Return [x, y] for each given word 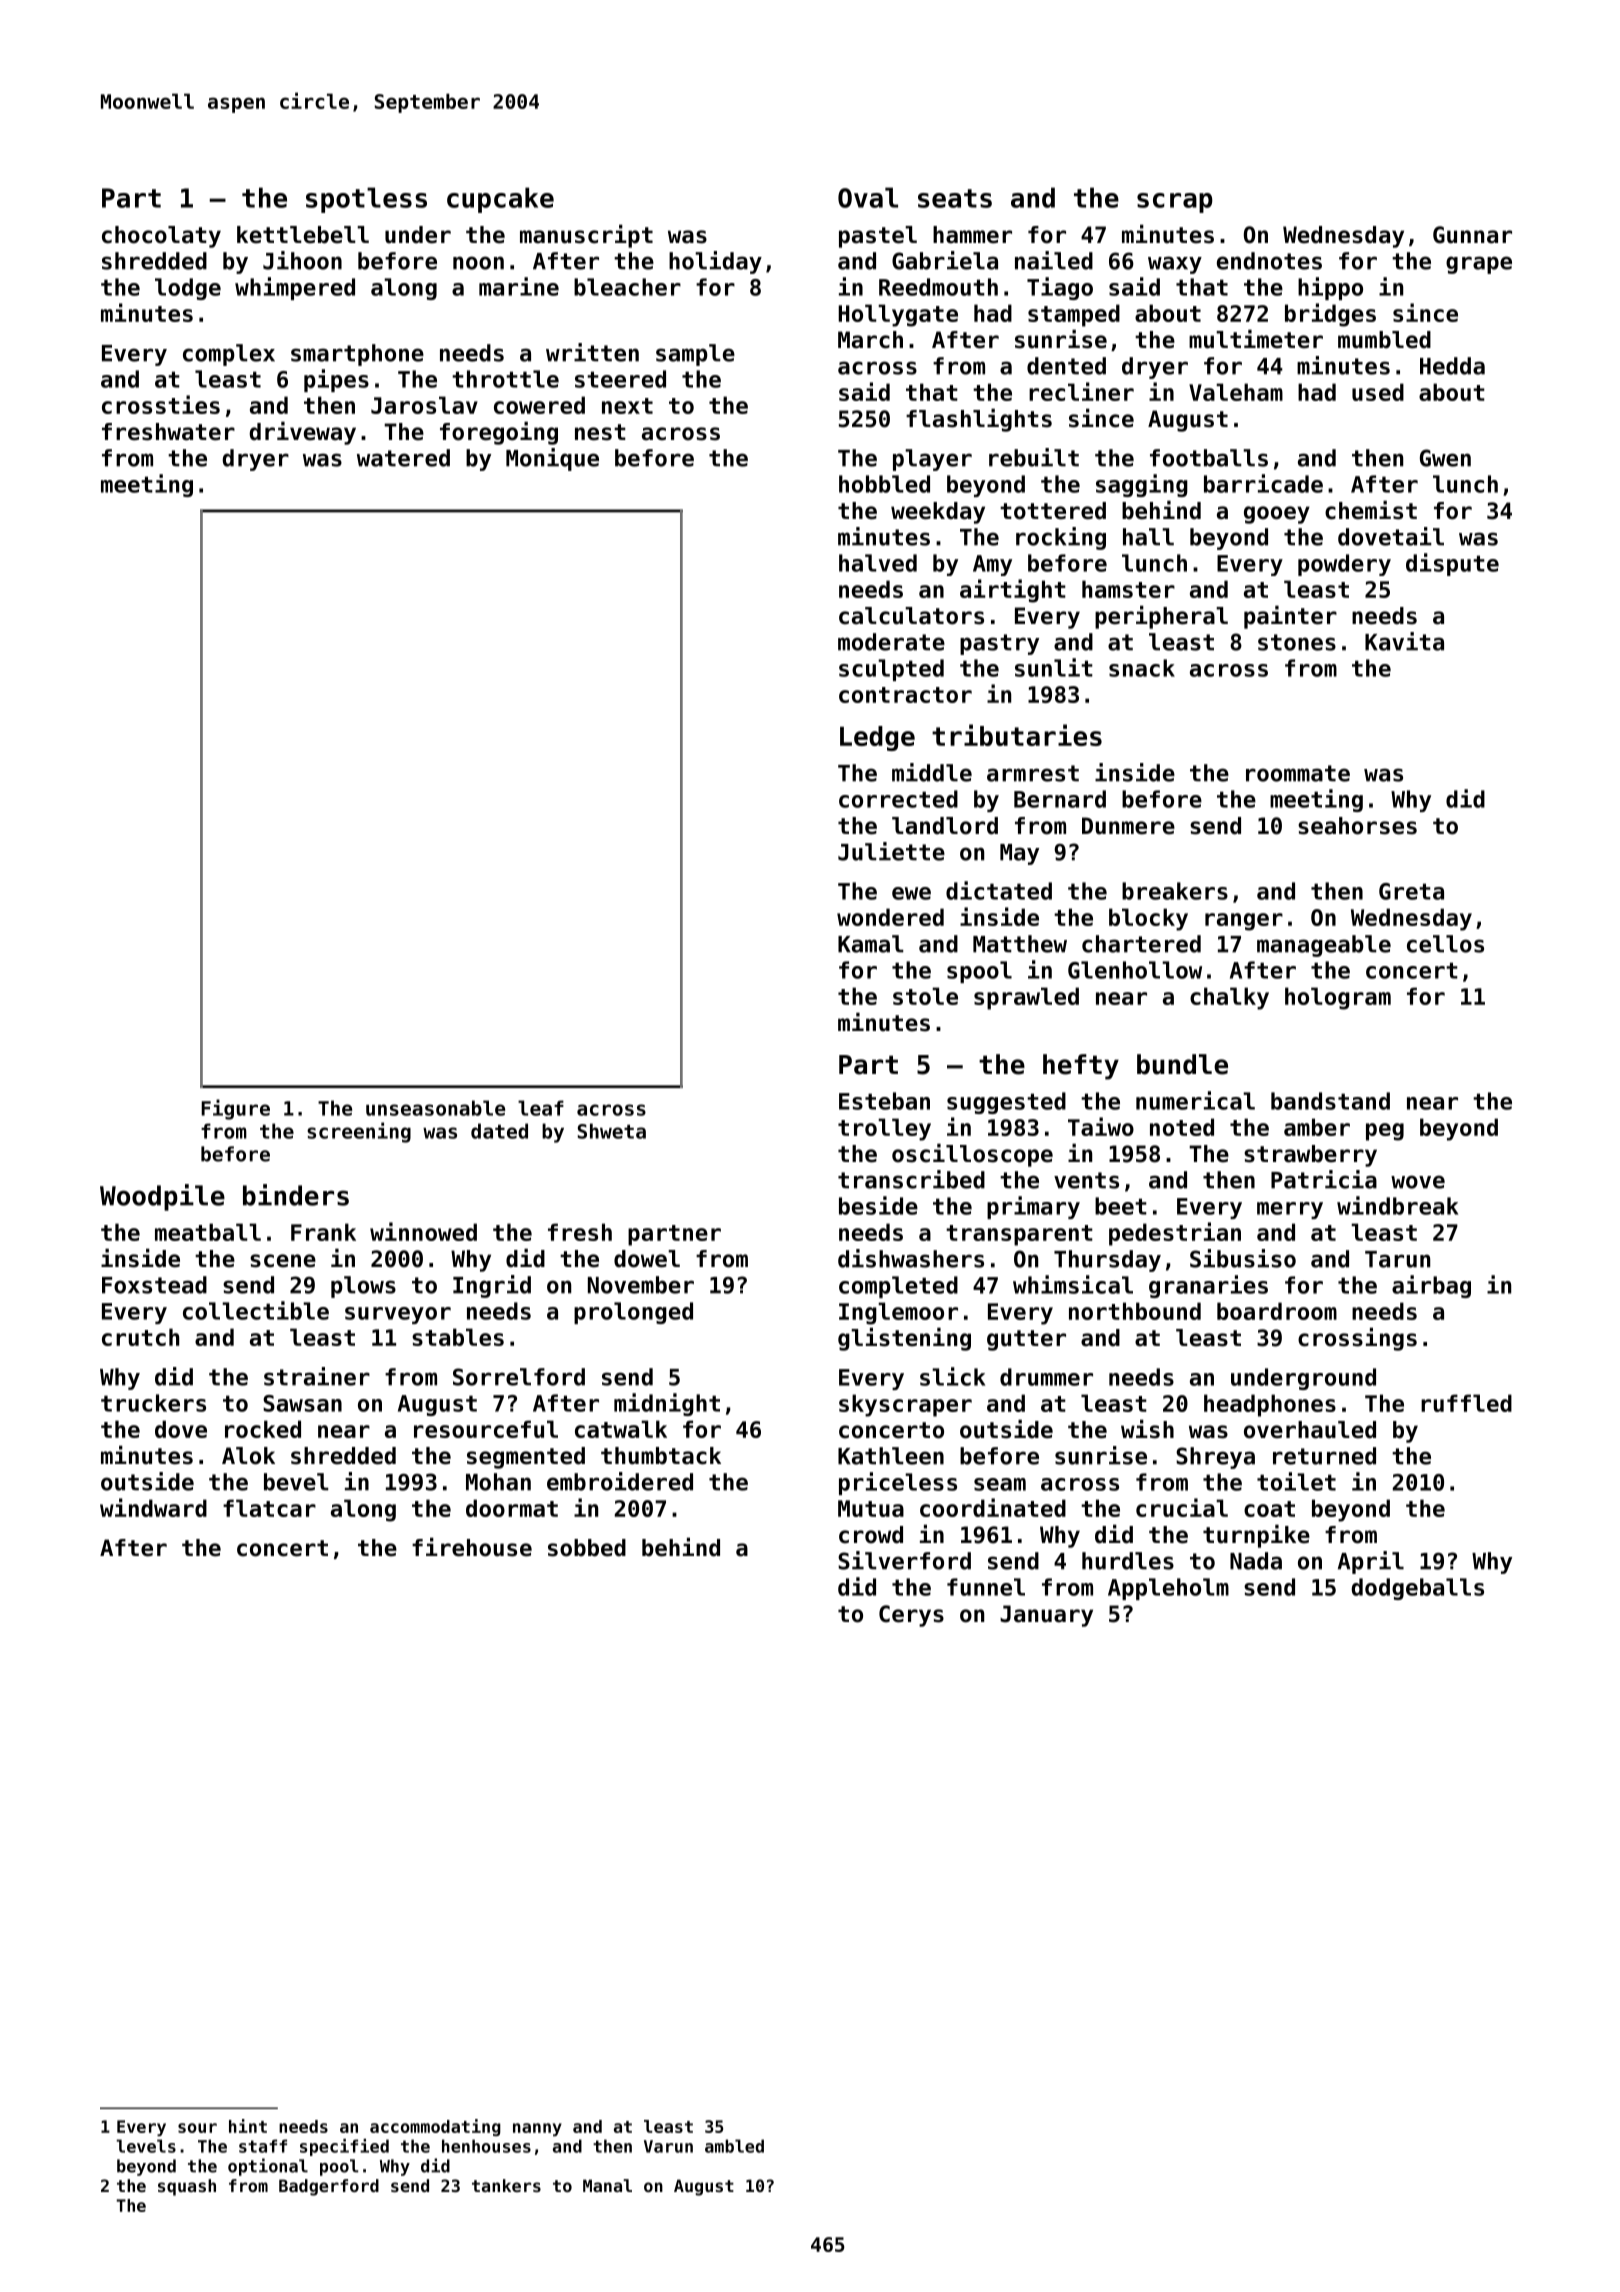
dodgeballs [1417, 1589]
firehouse [472, 1547]
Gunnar [1472, 235]
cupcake [500, 200]
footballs [1209, 458]
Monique [552, 459]
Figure [235, 1109]
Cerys [911, 1616]
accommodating [435, 2127]
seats [955, 198]
